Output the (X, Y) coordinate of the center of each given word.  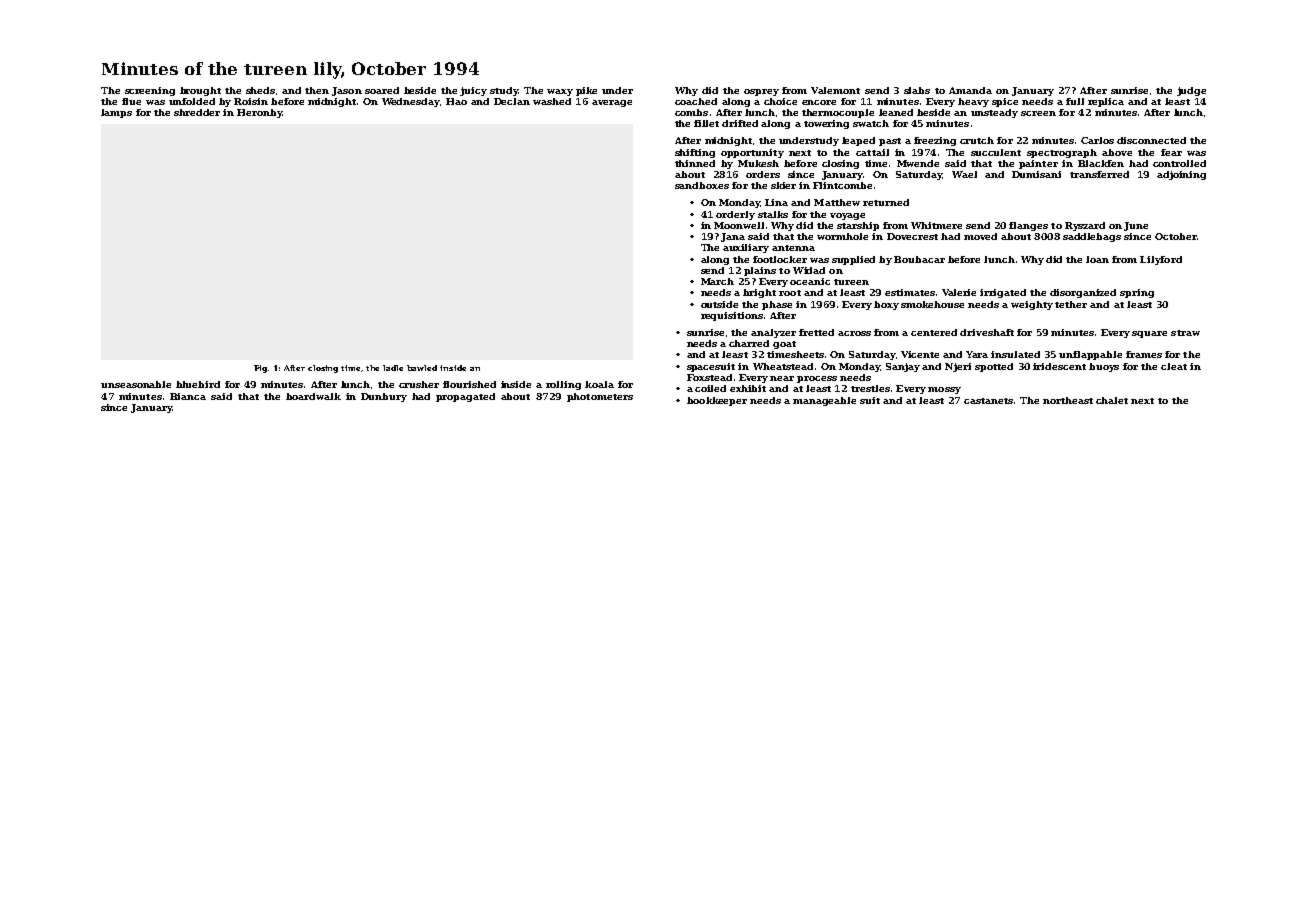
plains (760, 271)
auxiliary (746, 248)
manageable (824, 401)
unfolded (192, 101)
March (717, 281)
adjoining (1181, 175)
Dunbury (384, 397)
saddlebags (1092, 237)
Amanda (970, 90)
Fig (260, 369)
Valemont (835, 90)
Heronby (259, 113)
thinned (695, 163)
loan (1097, 259)
